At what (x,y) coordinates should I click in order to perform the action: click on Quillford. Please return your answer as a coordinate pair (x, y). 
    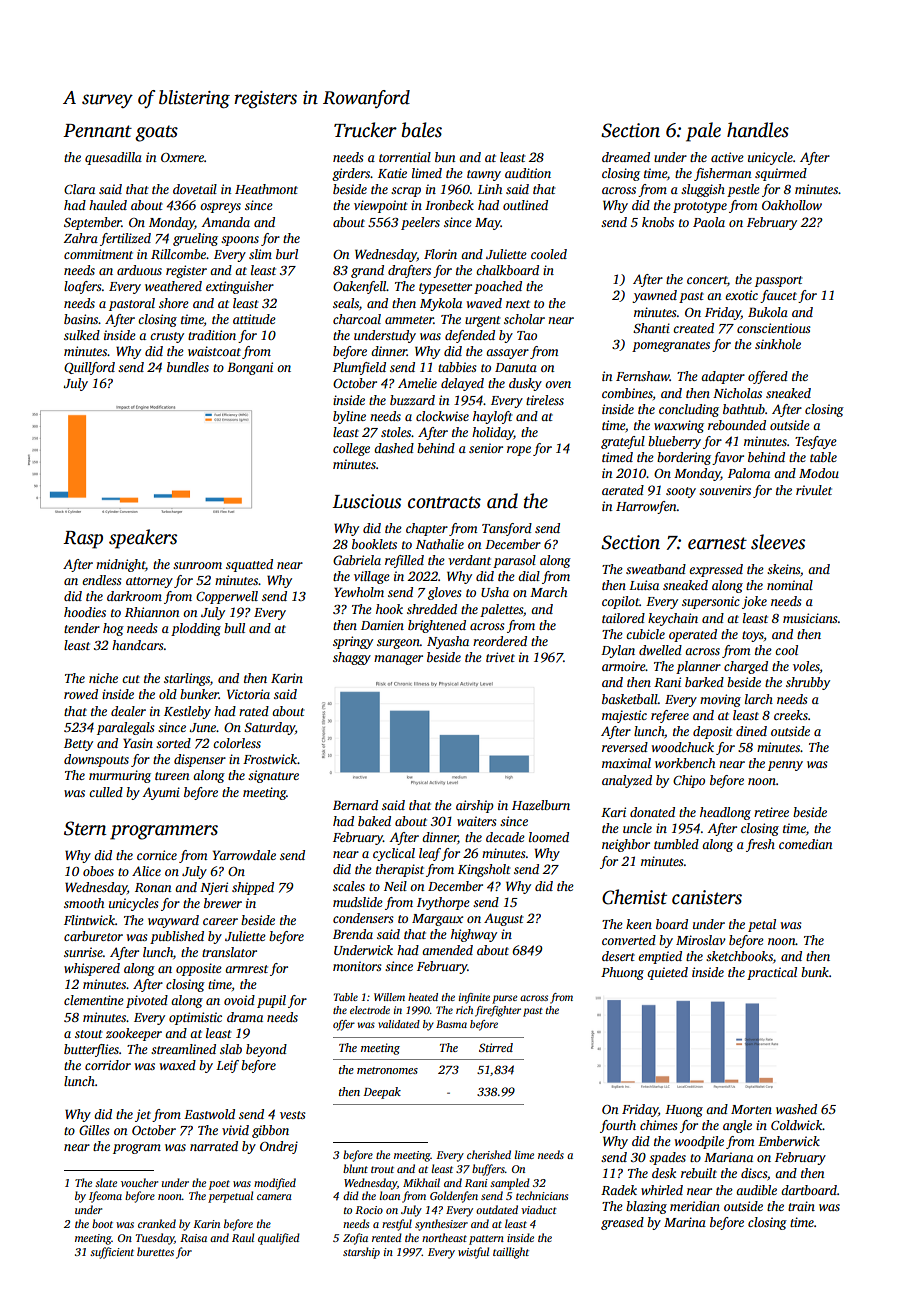
    Looking at the image, I should click on (89, 368).
